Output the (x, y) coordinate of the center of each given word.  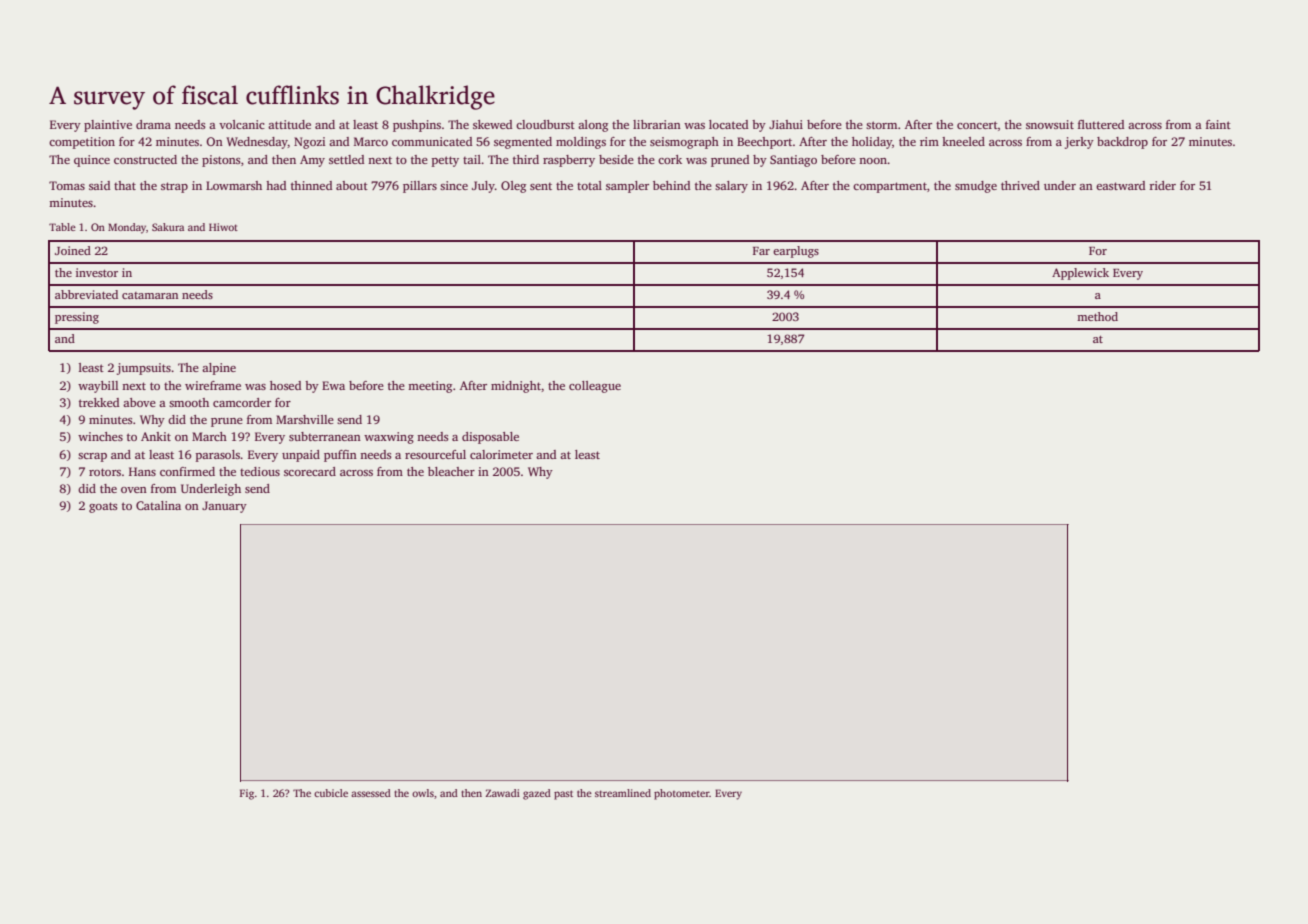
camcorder (242, 402)
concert (977, 125)
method (1097, 316)
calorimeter (501, 454)
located (728, 124)
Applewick (1080, 274)
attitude (289, 124)
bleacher (451, 471)
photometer (682, 794)
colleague (595, 387)
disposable (490, 438)
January (224, 507)
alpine (219, 369)
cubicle (331, 793)
